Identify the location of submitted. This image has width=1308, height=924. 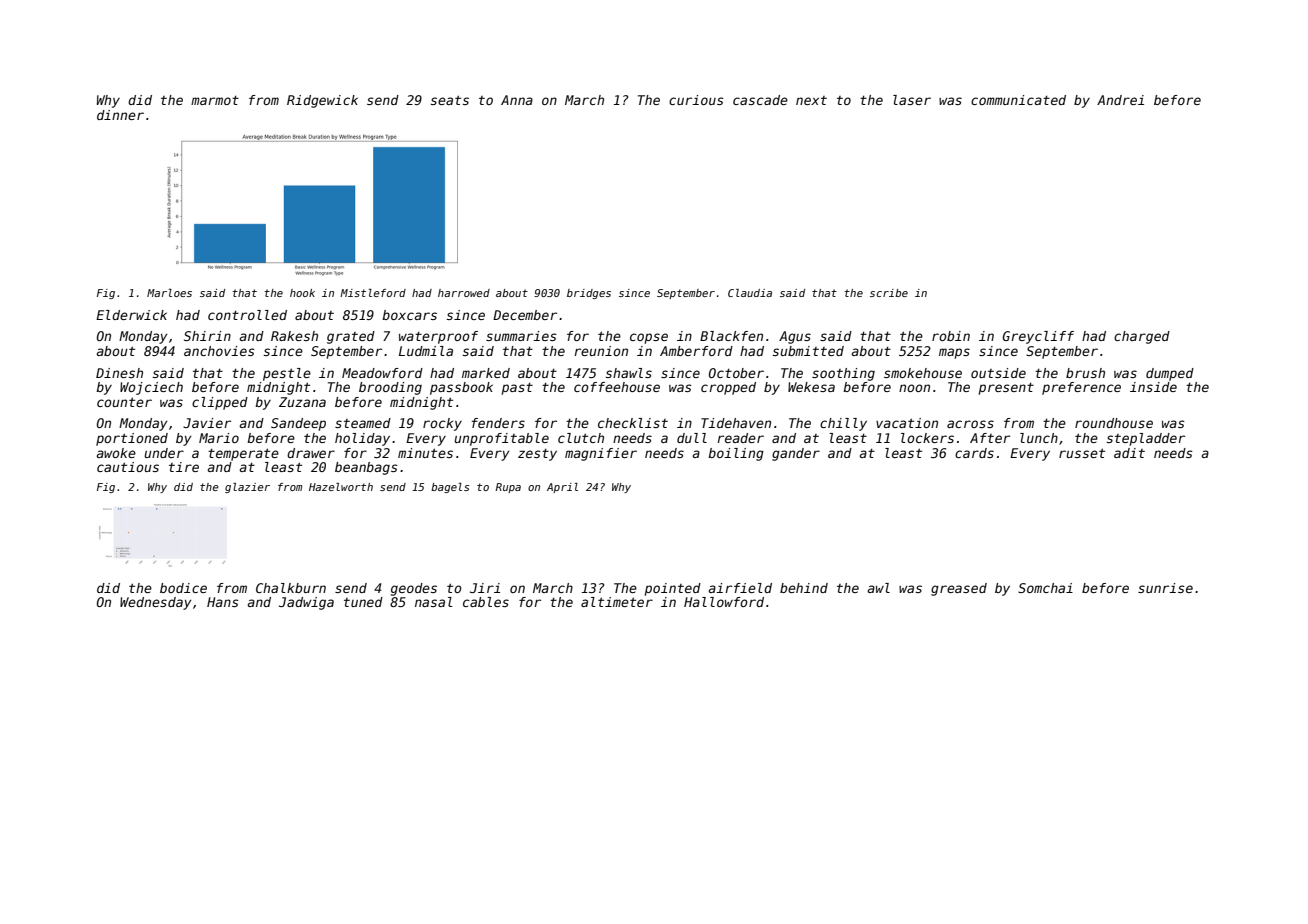
(808, 351).
